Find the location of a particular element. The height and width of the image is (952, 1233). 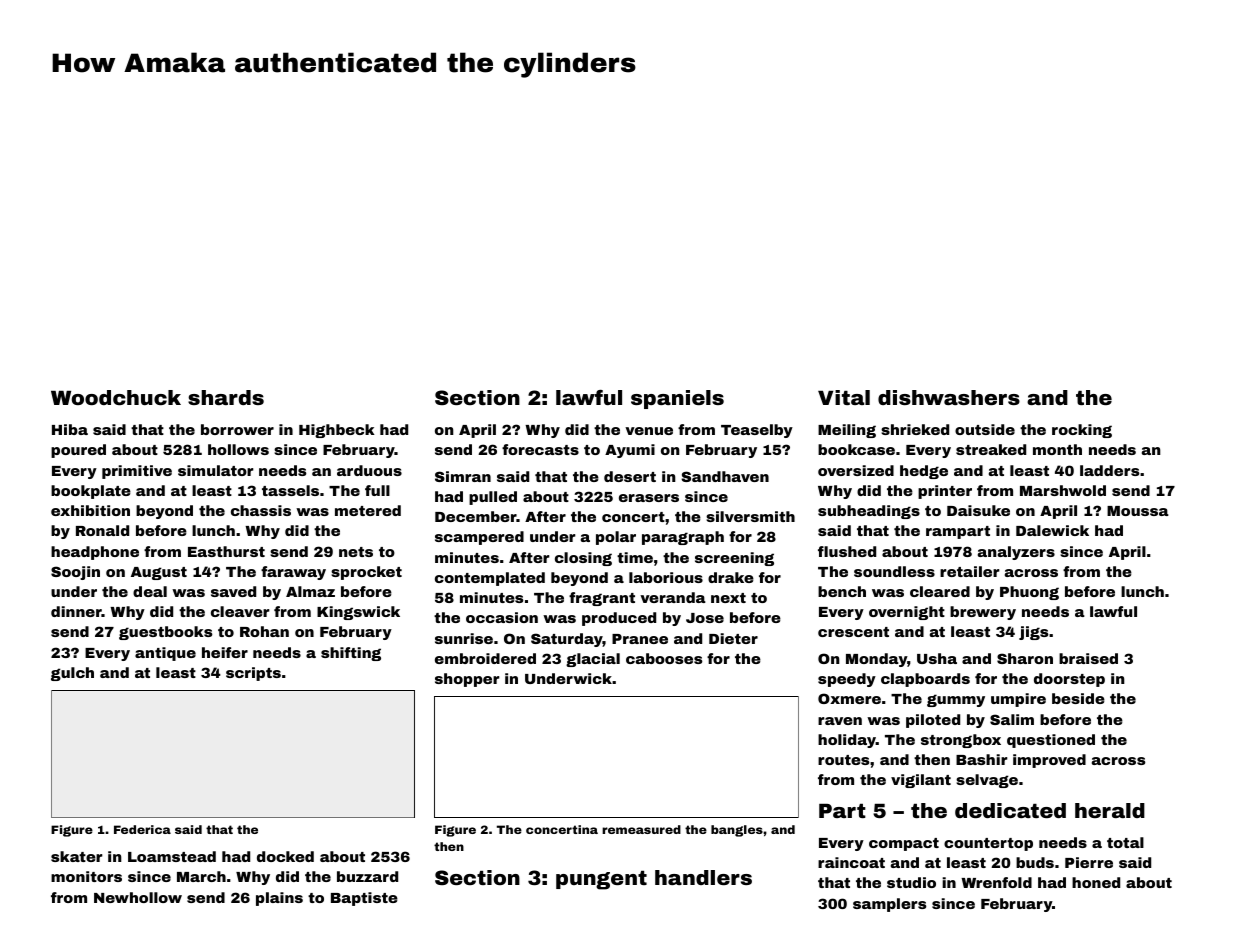

venue is located at coordinates (649, 431).
